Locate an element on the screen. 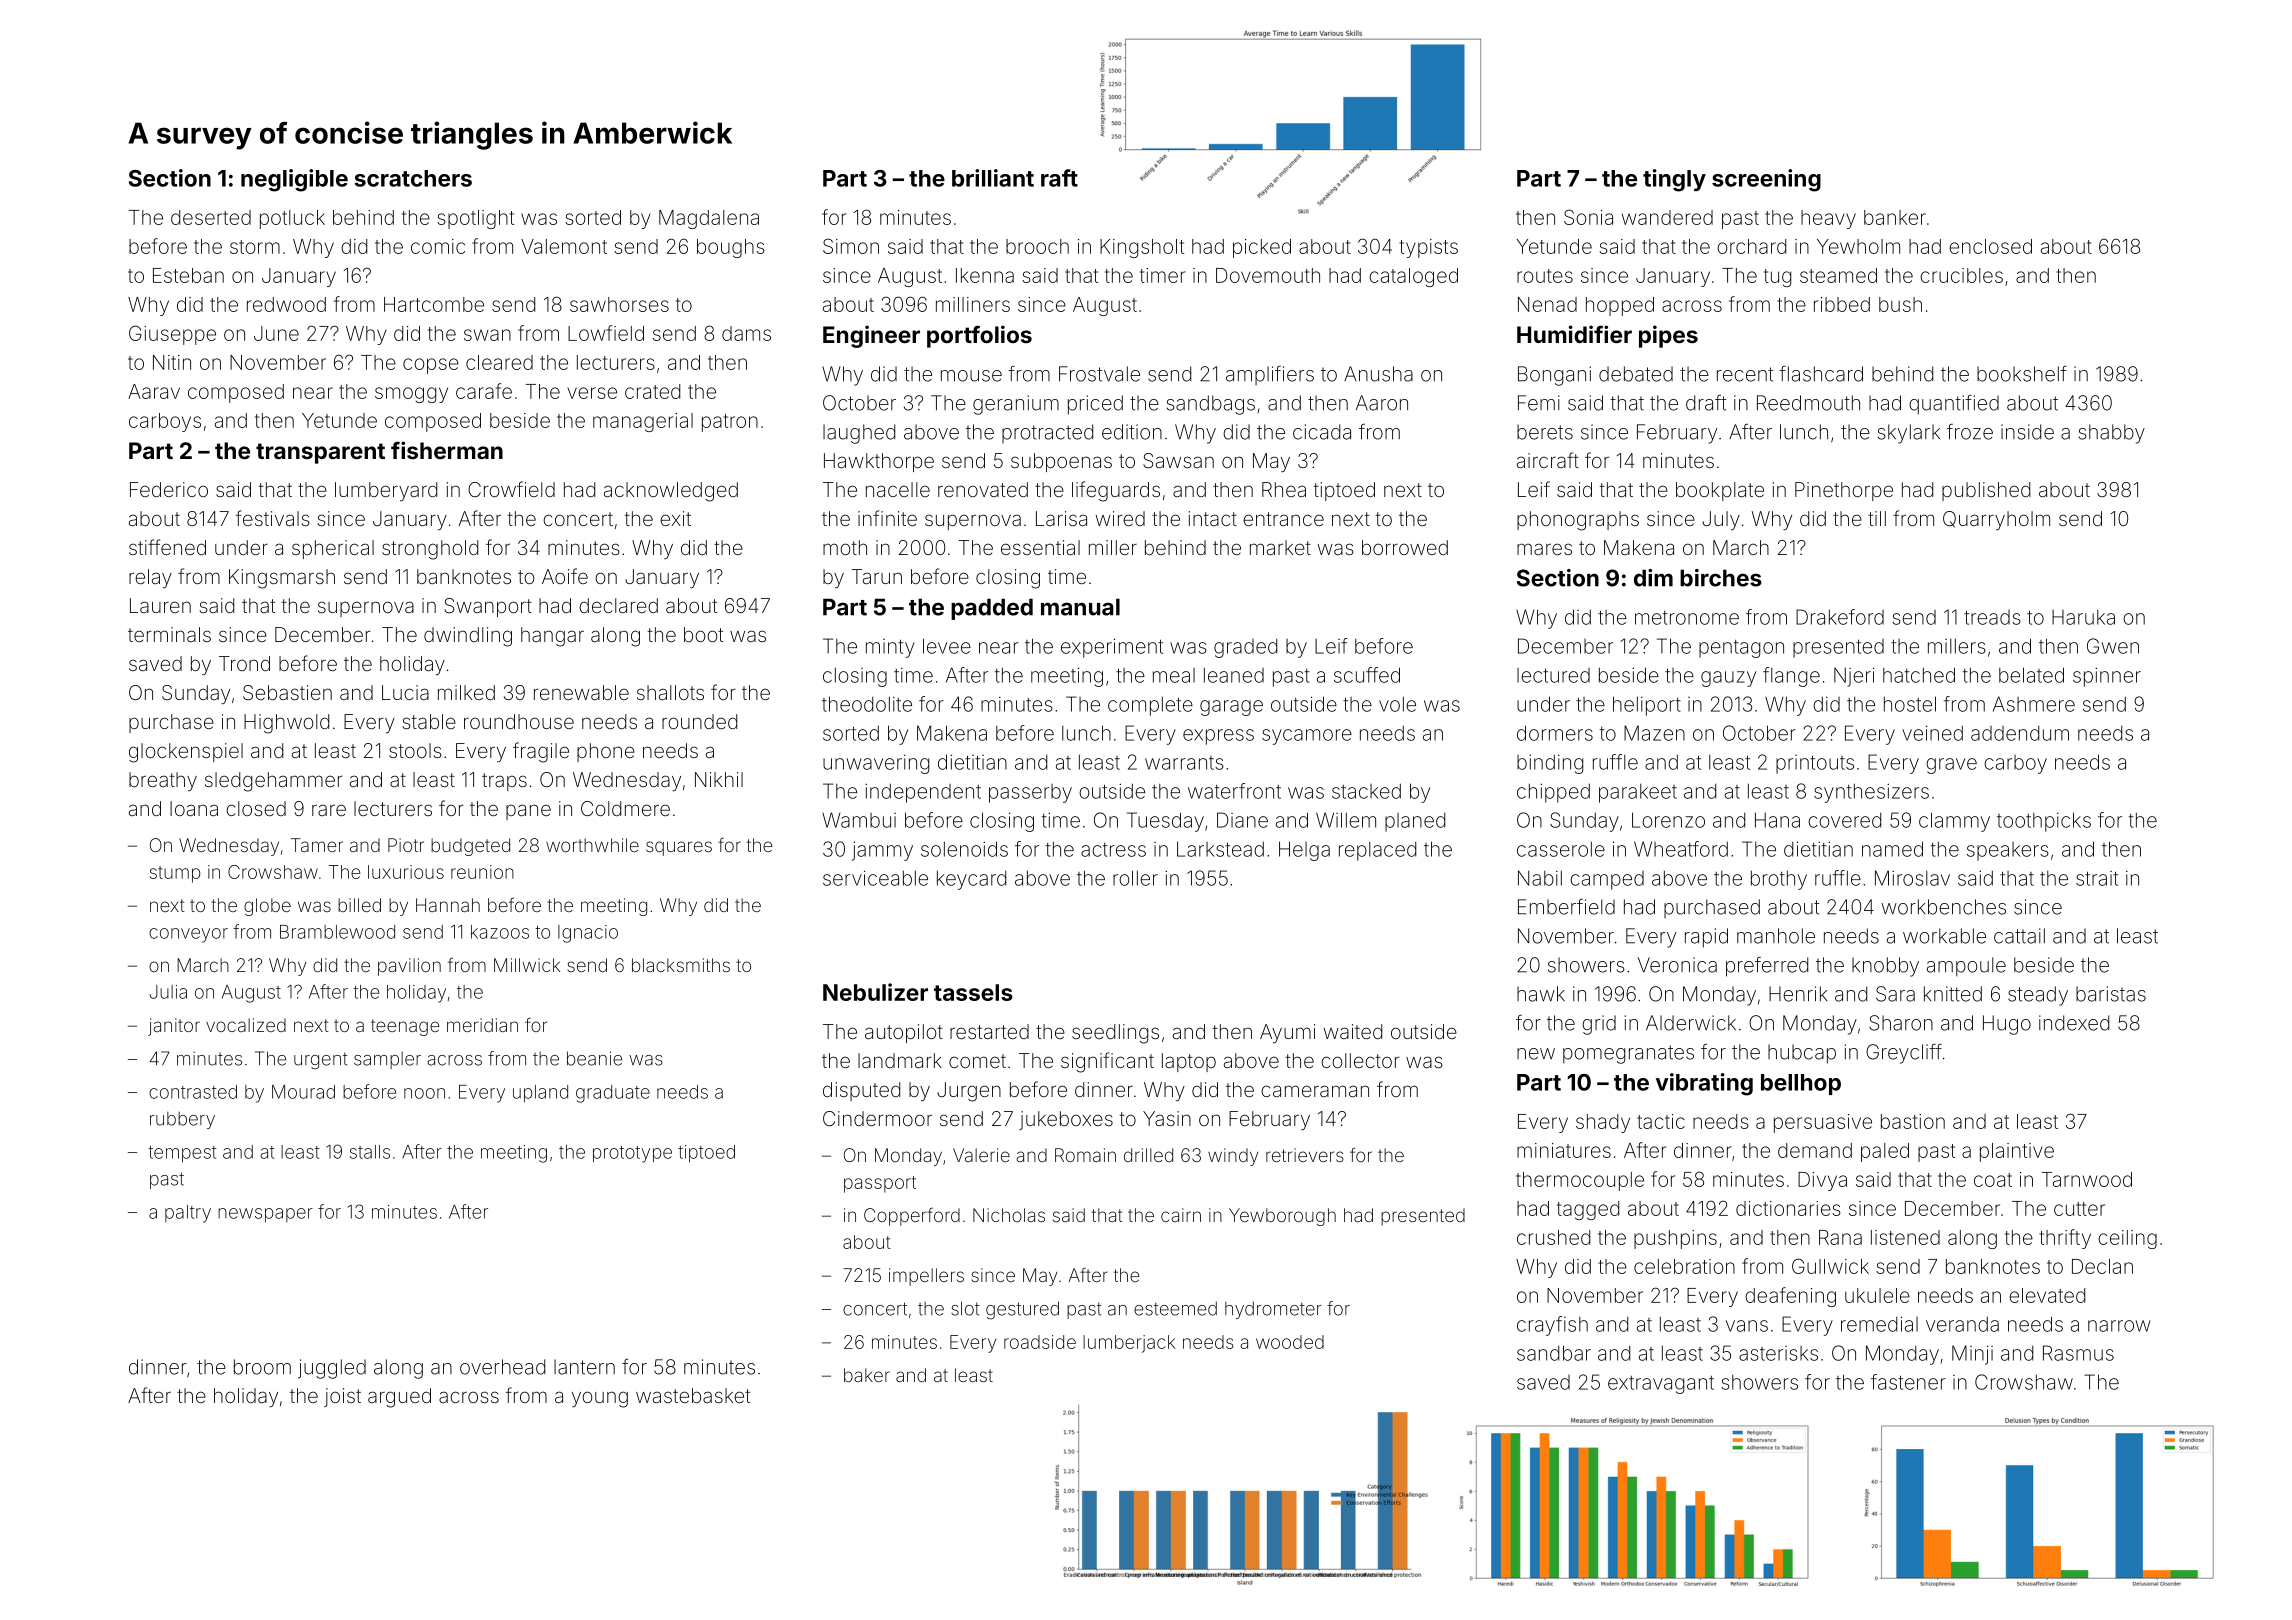 Image resolution: width=2292 pixels, height=1620 pixels. Sonia is located at coordinates (1588, 217).
